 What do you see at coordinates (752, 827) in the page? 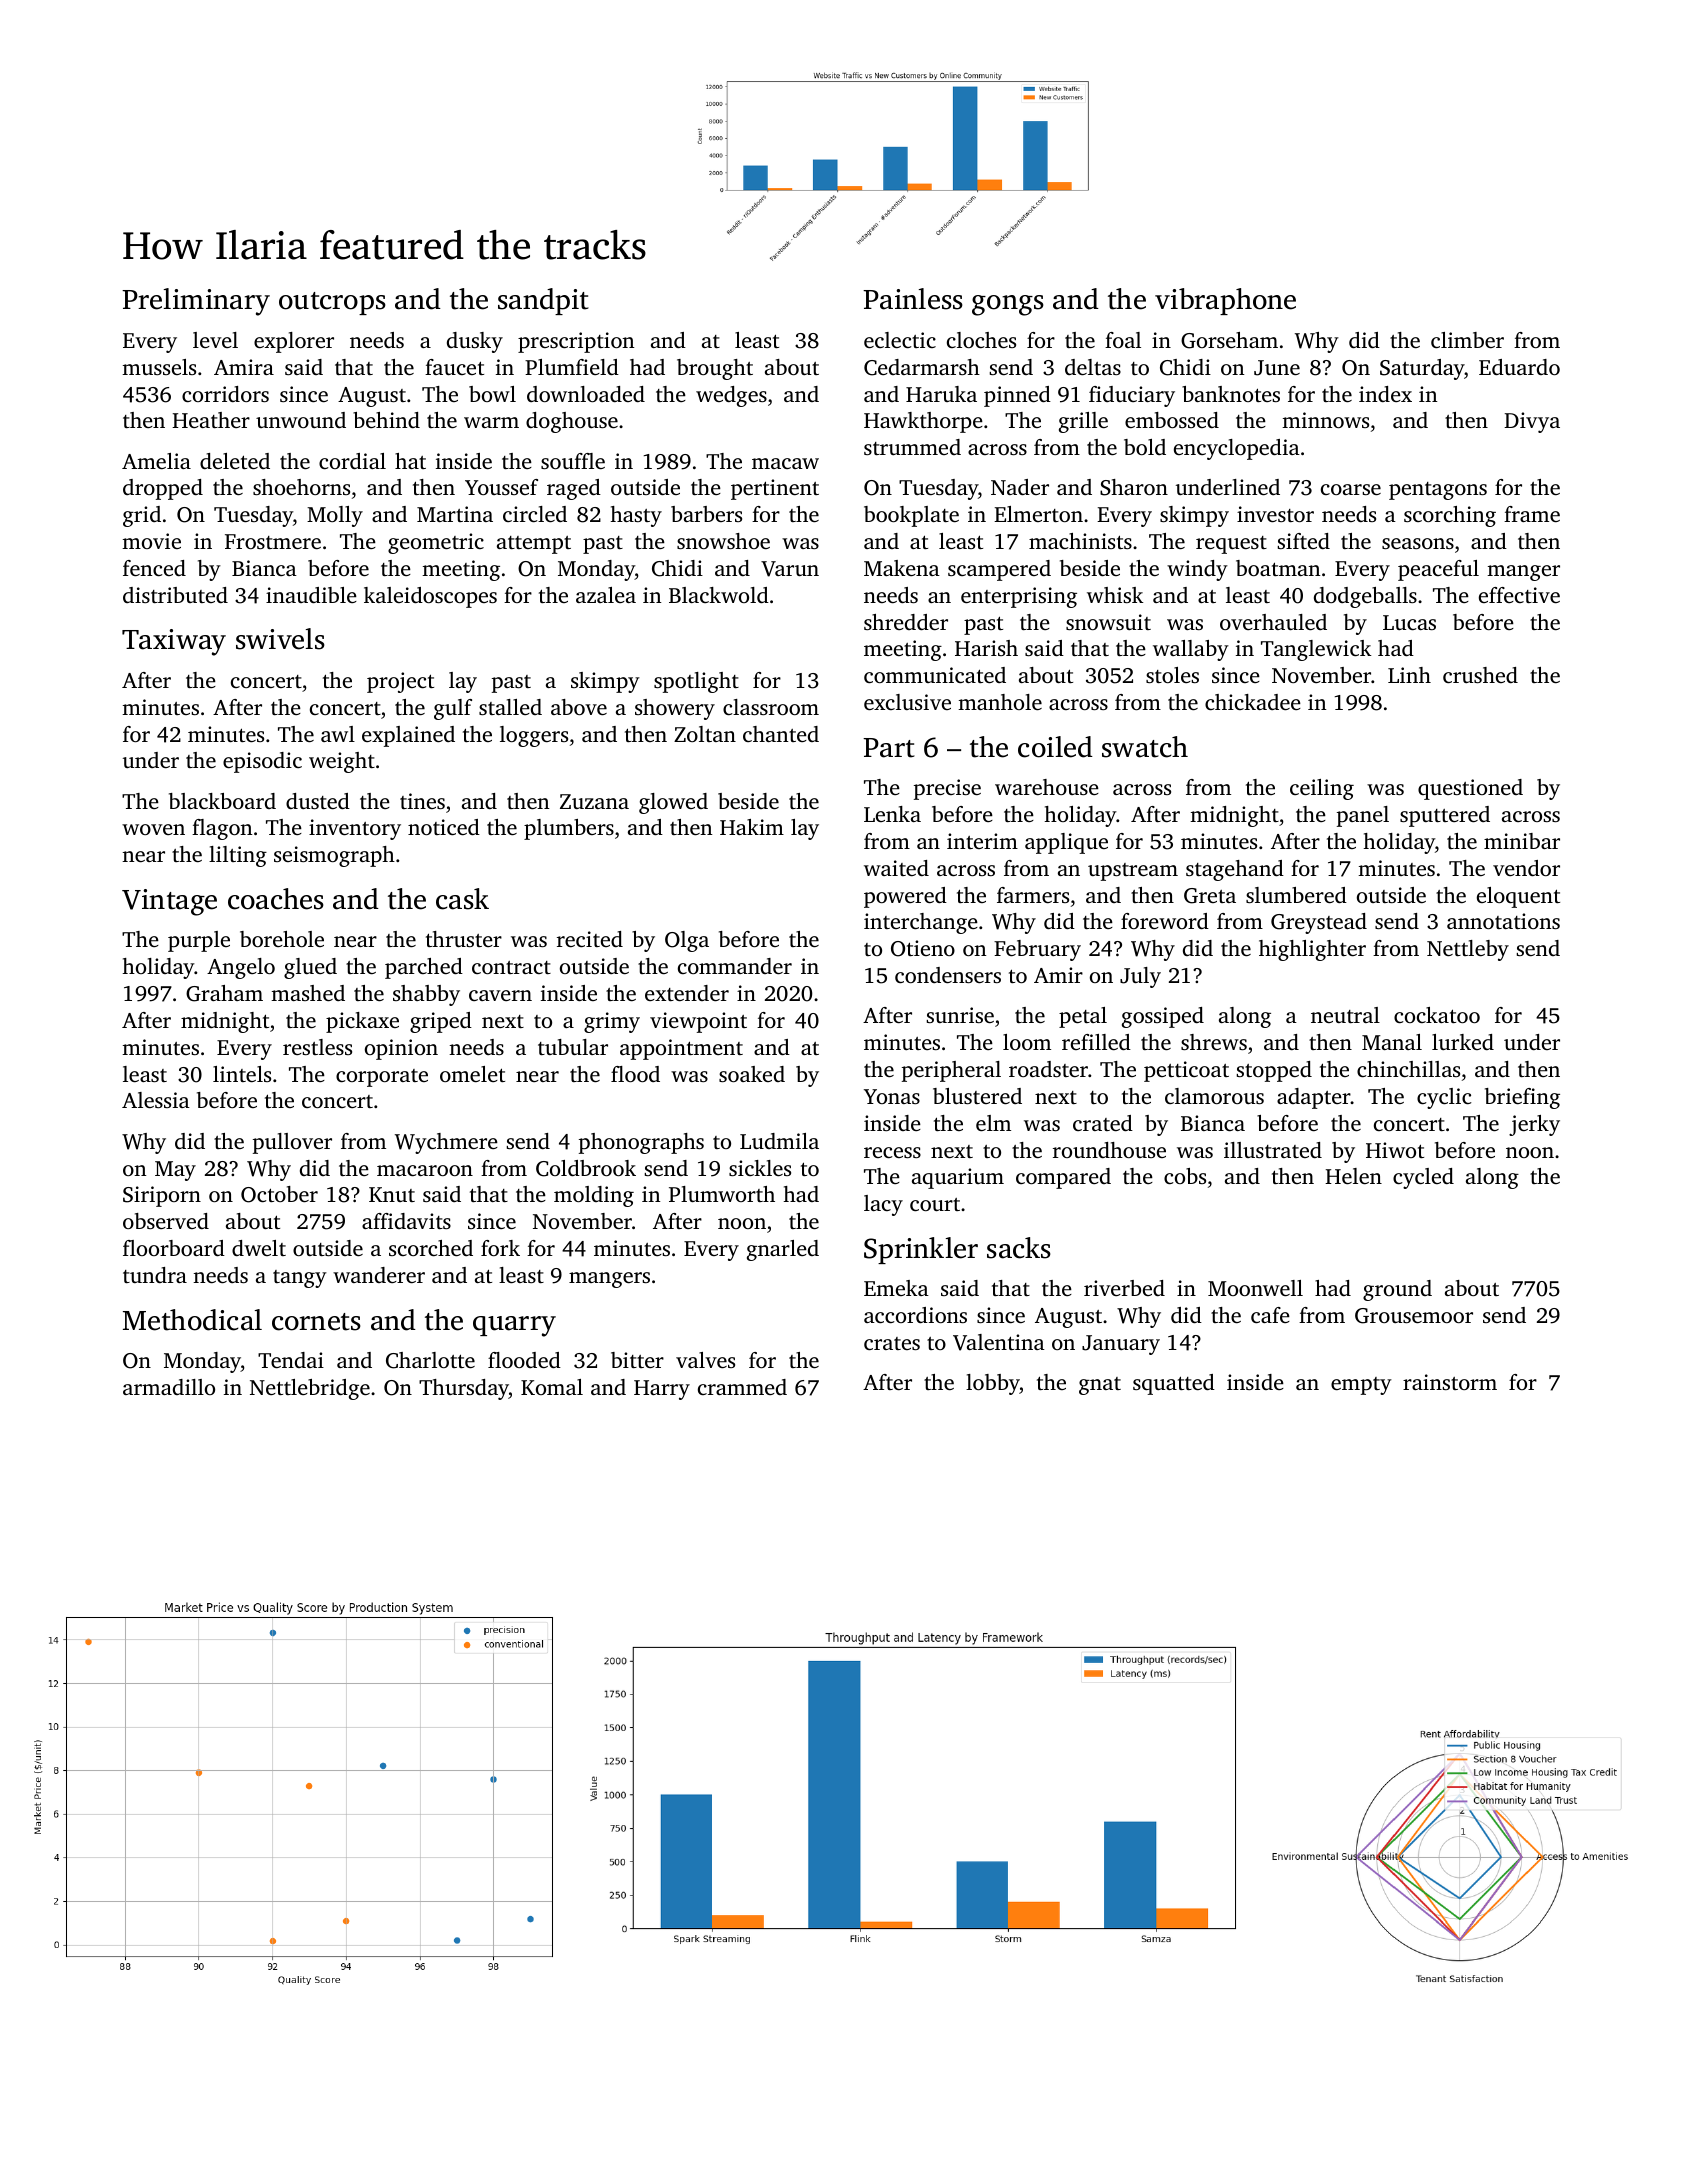
I see `Hakim` at bounding box center [752, 827].
